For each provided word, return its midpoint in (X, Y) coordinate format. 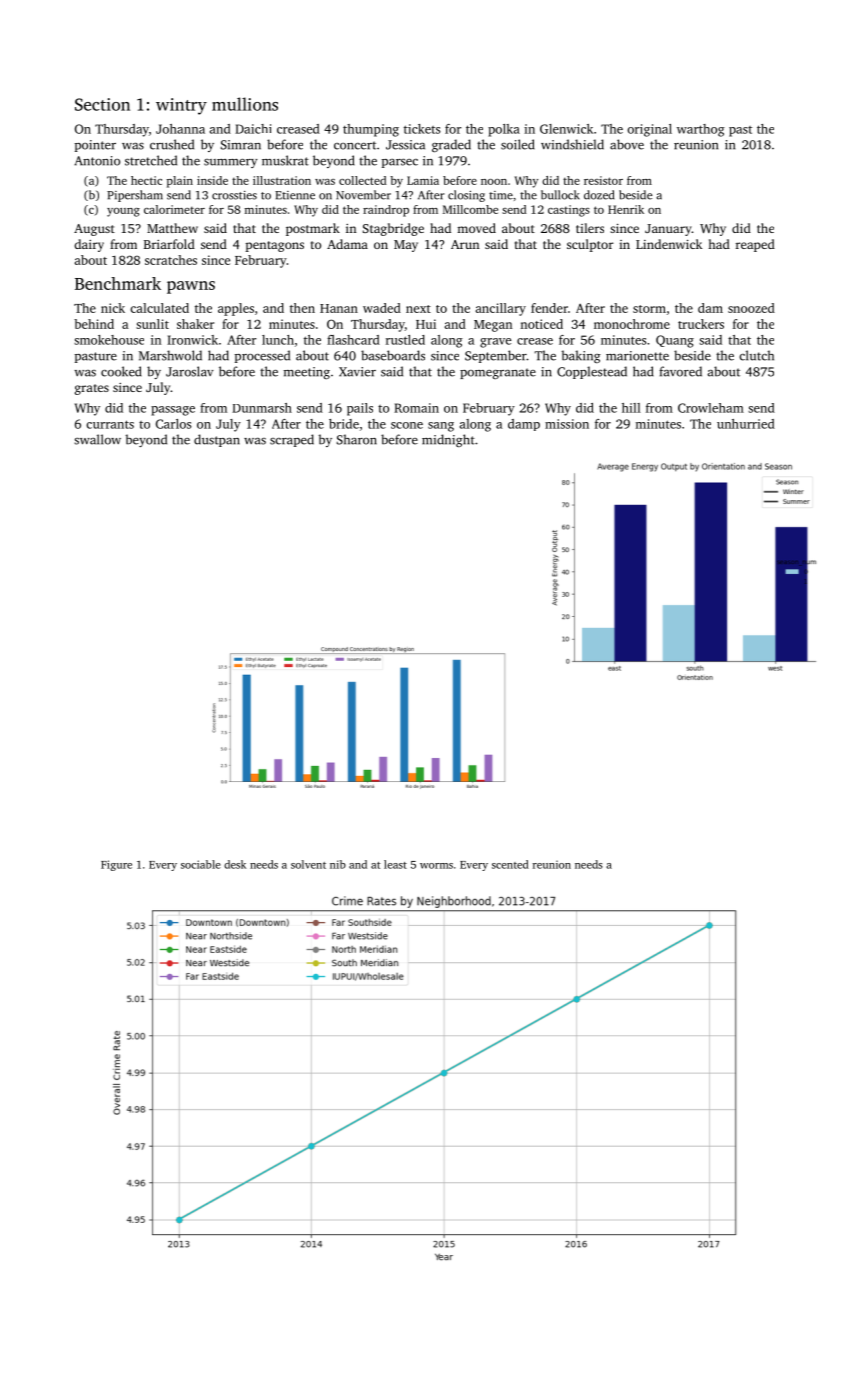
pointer (95, 146)
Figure (116, 865)
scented (510, 864)
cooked (121, 371)
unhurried (746, 424)
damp (524, 425)
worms (436, 866)
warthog (701, 130)
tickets (422, 129)
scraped (292, 440)
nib (338, 864)
